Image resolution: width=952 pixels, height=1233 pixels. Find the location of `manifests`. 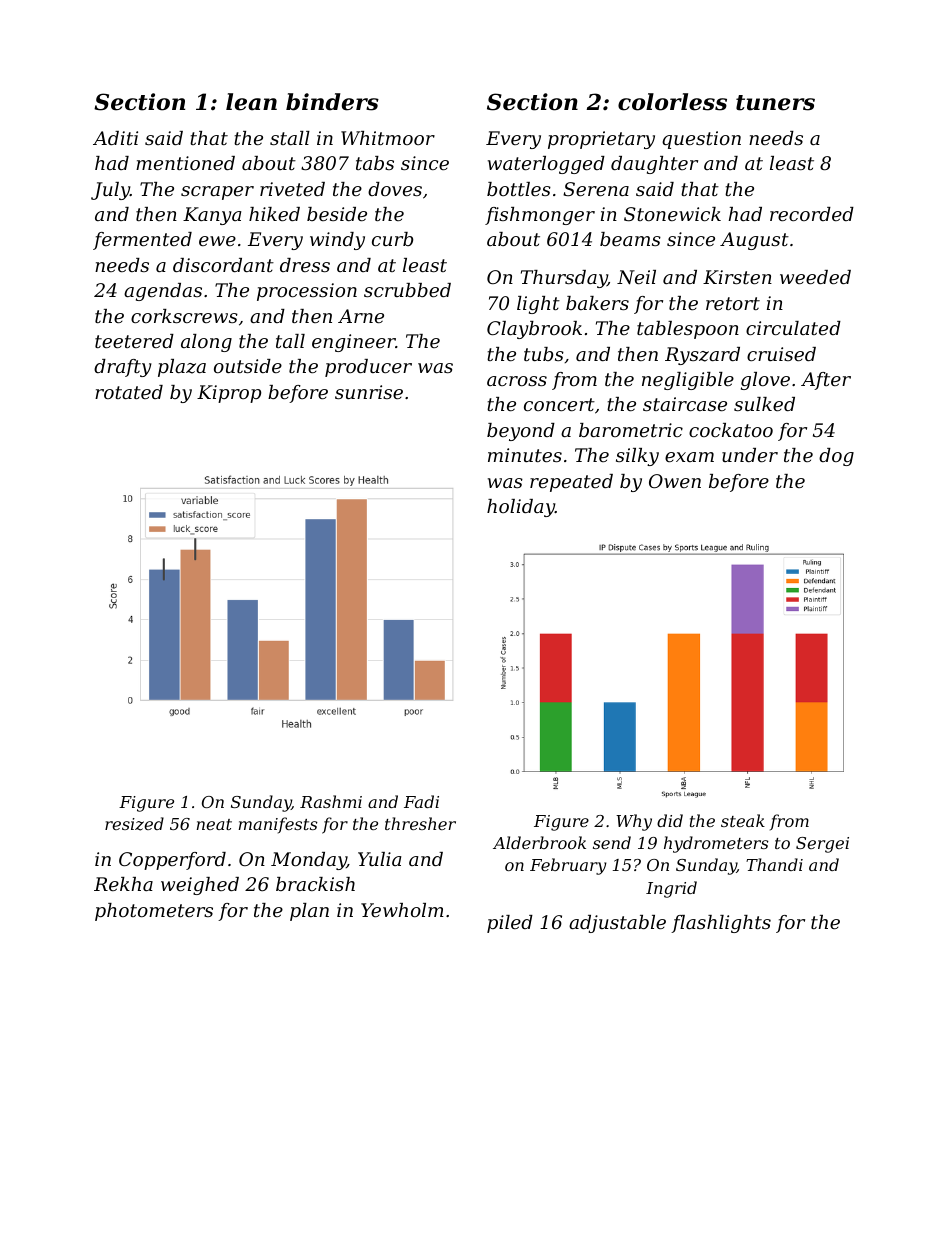

manifests is located at coordinates (278, 825).
